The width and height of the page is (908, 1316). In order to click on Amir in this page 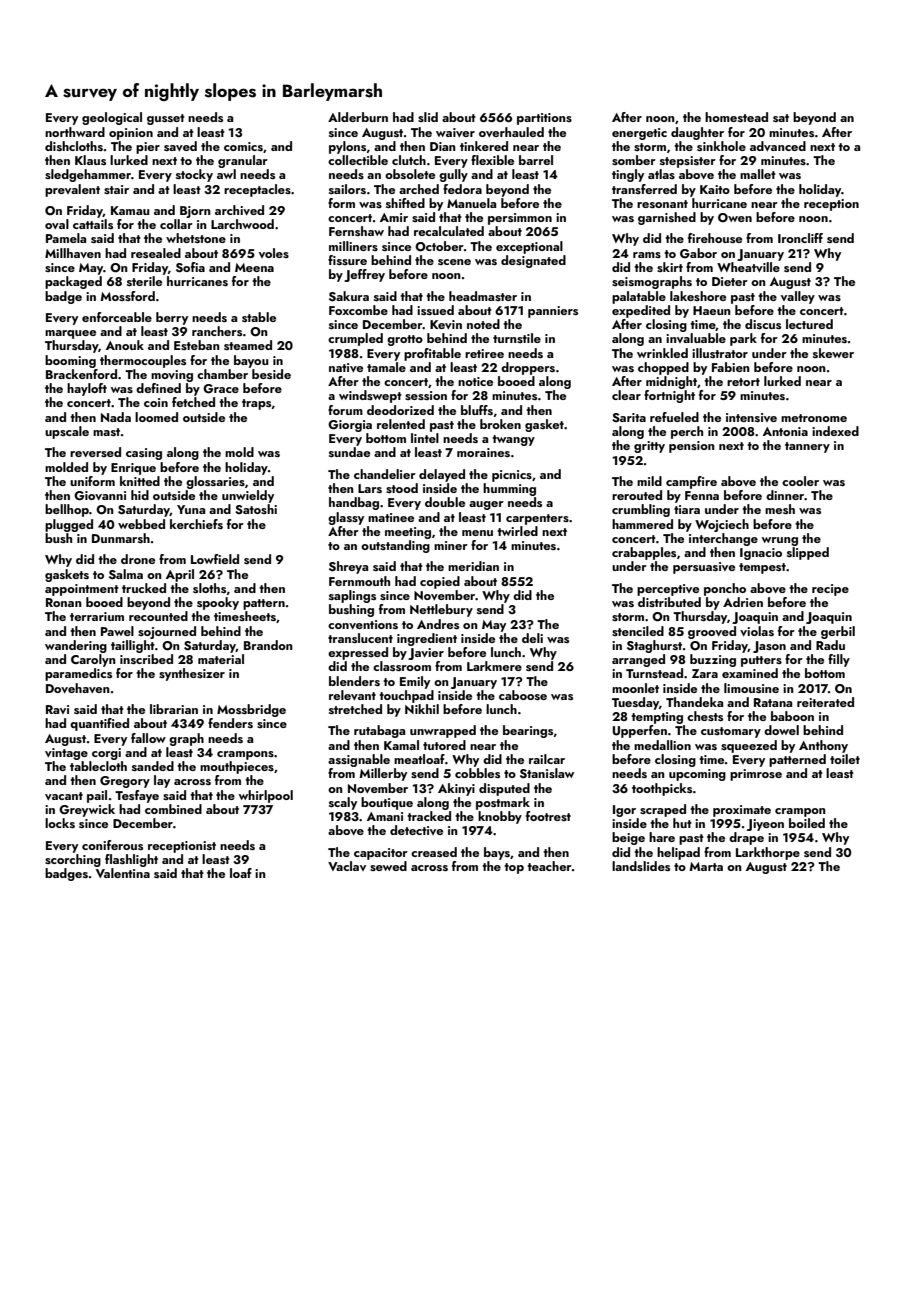, I will do `click(394, 217)`.
